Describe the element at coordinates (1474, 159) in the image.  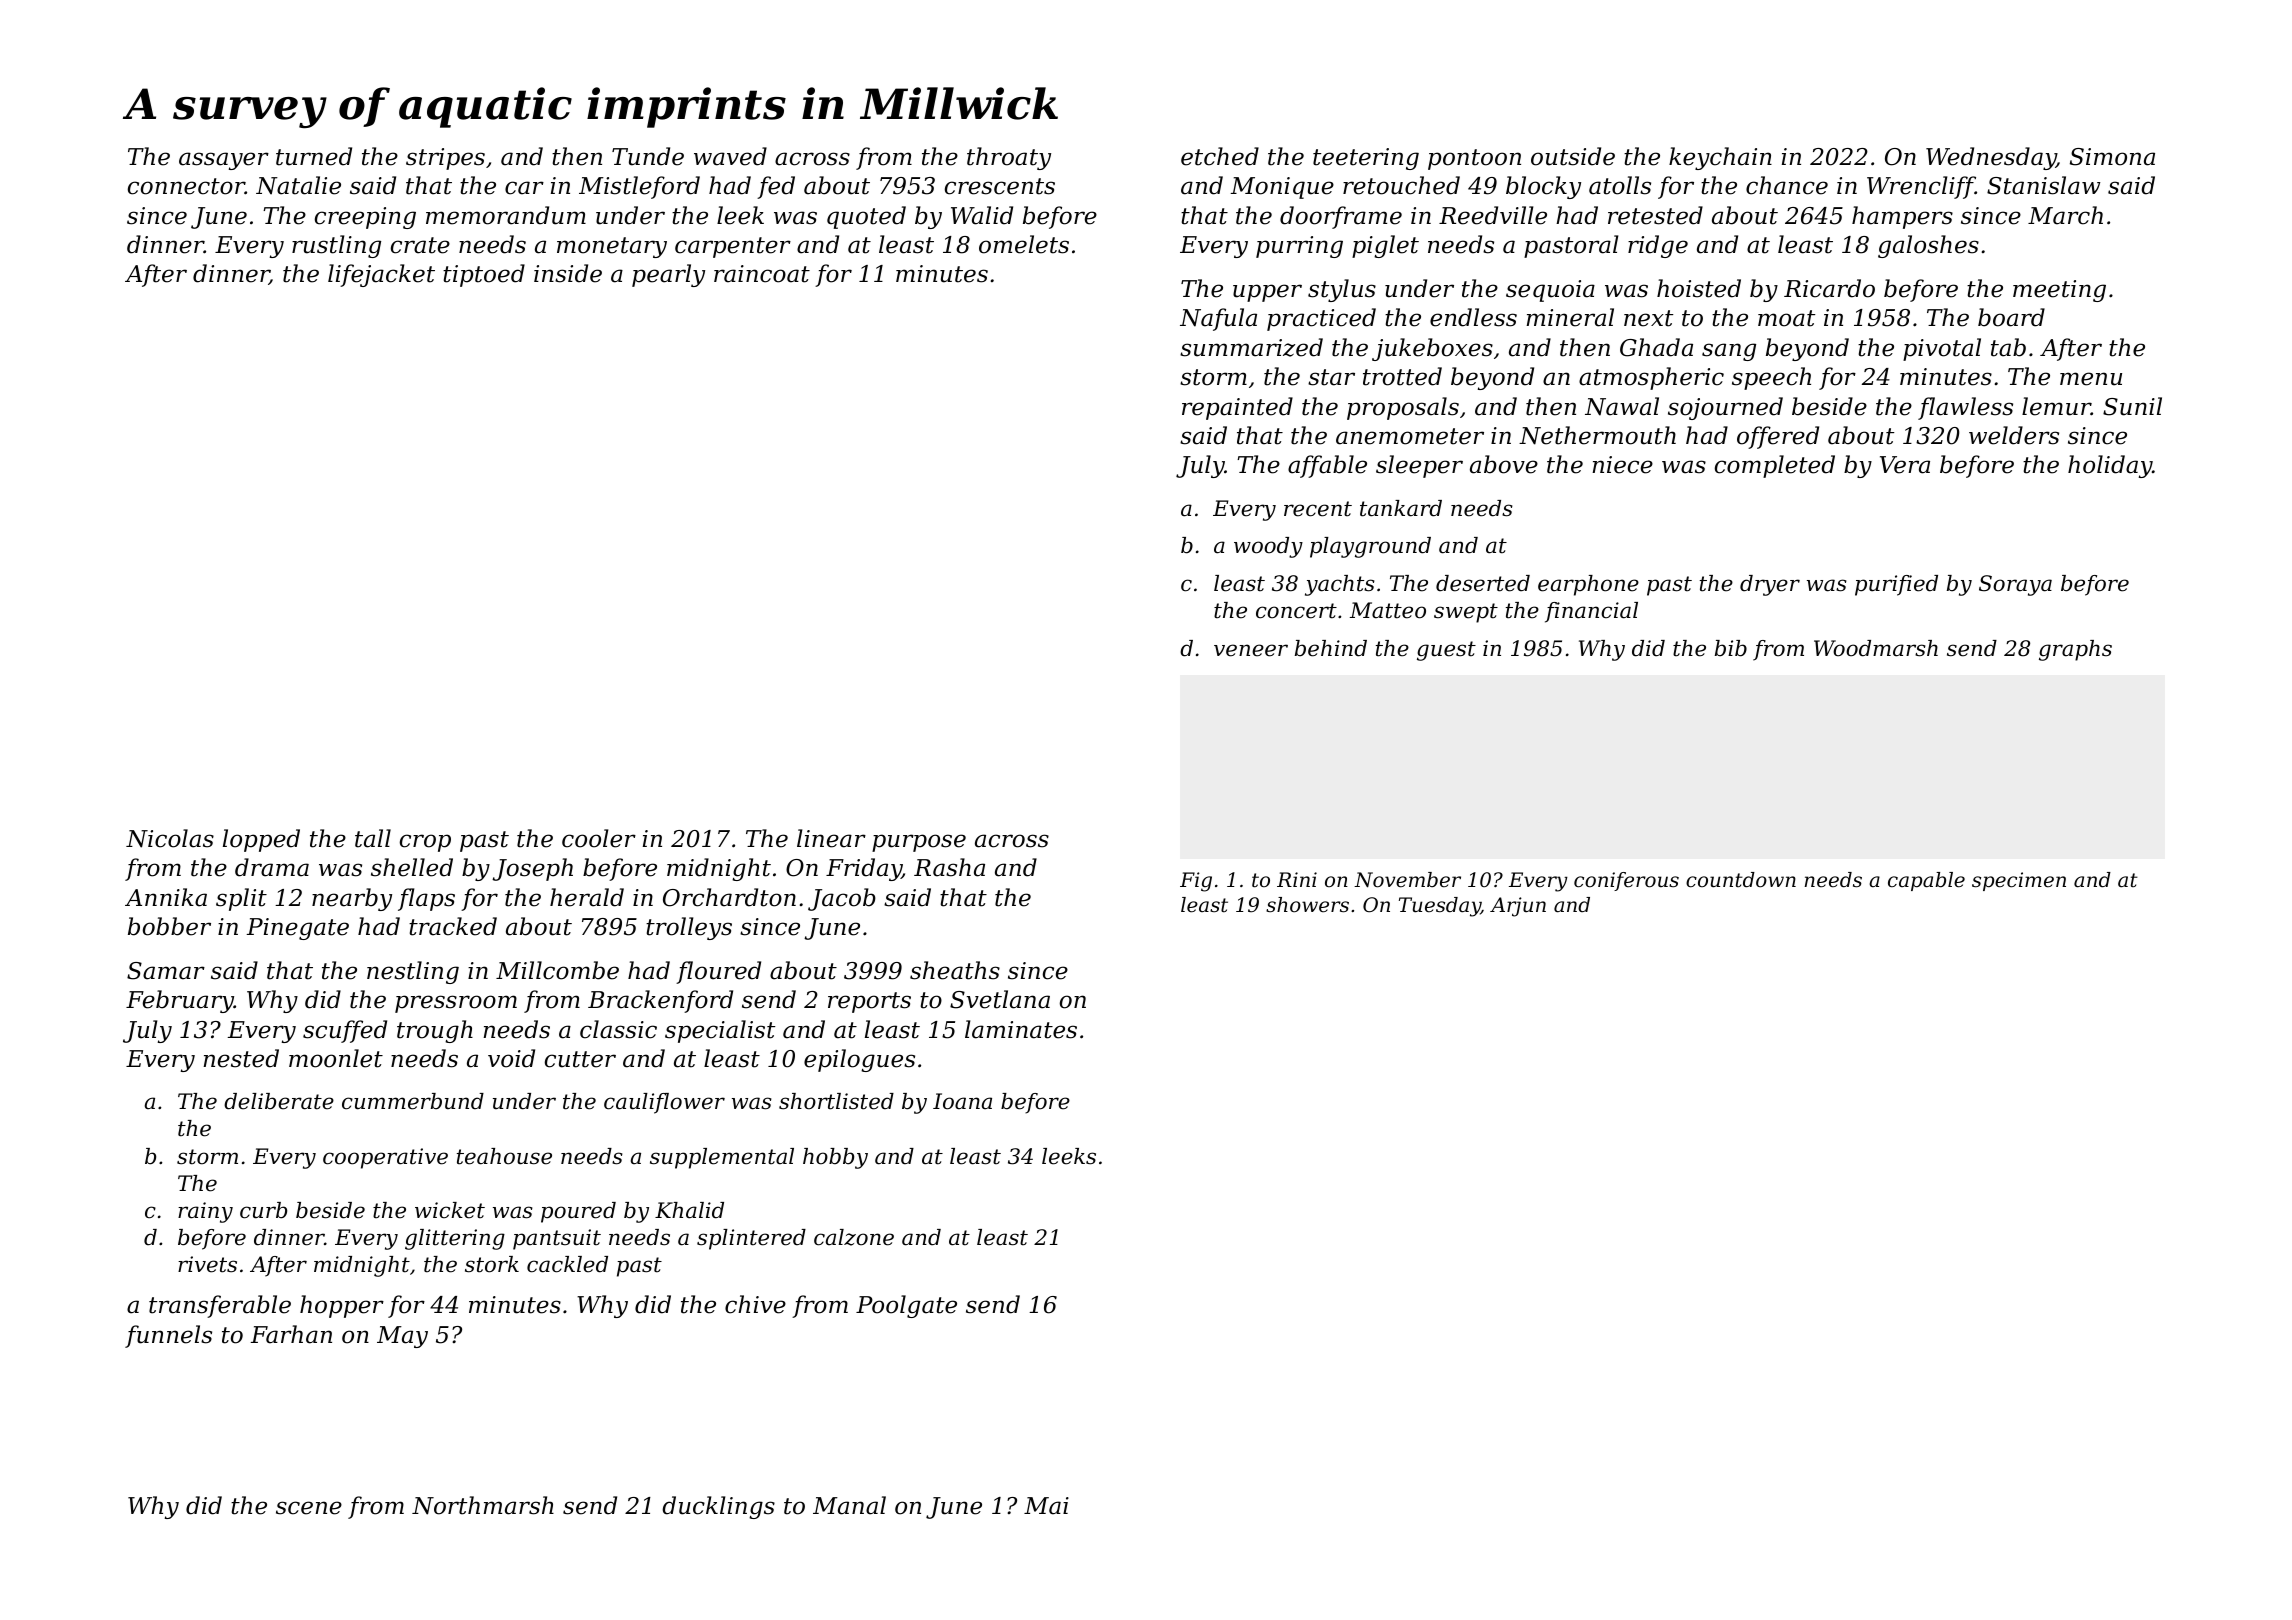
I see `pontoon` at that location.
